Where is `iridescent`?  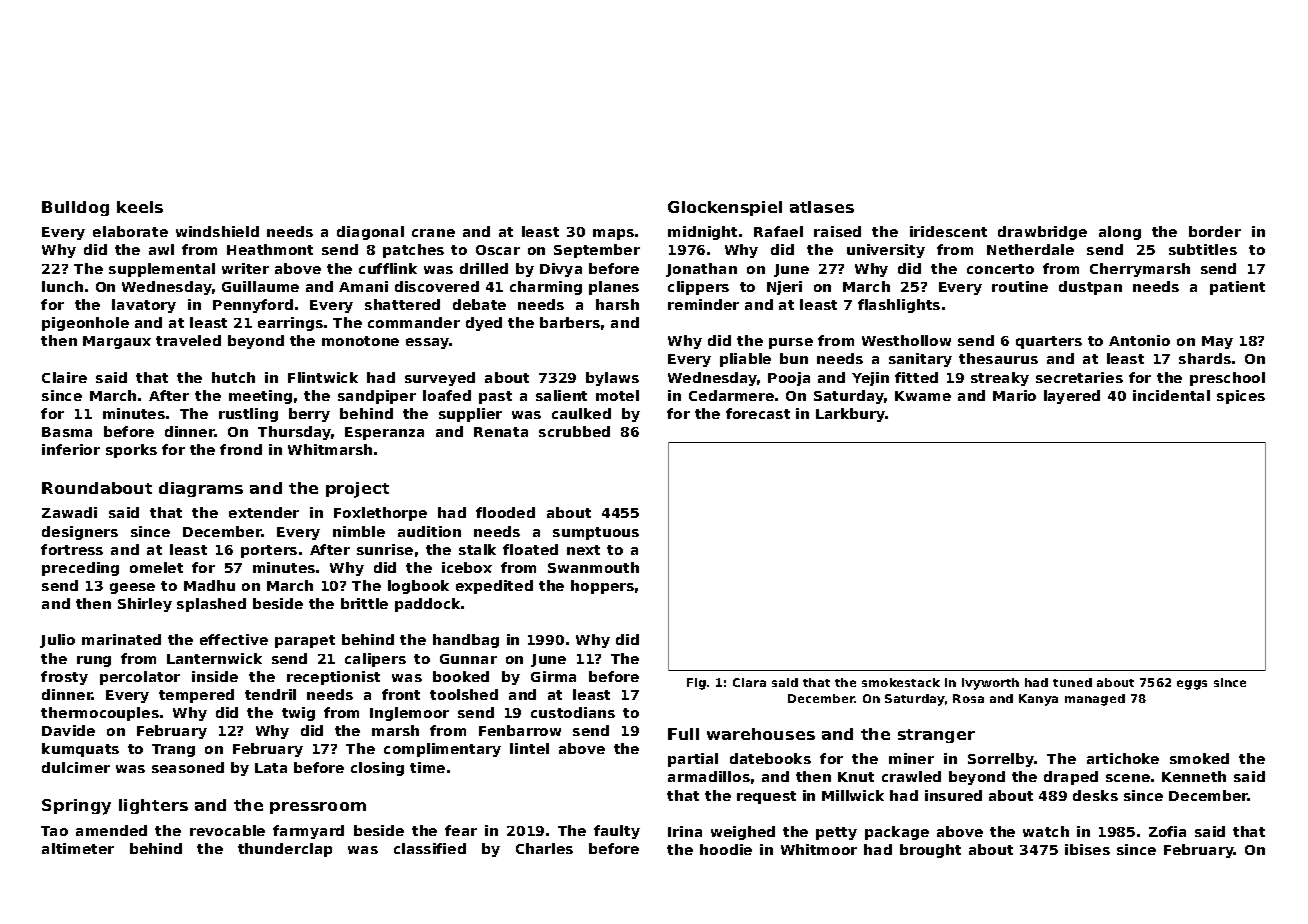
iridescent is located at coordinates (948, 231).
